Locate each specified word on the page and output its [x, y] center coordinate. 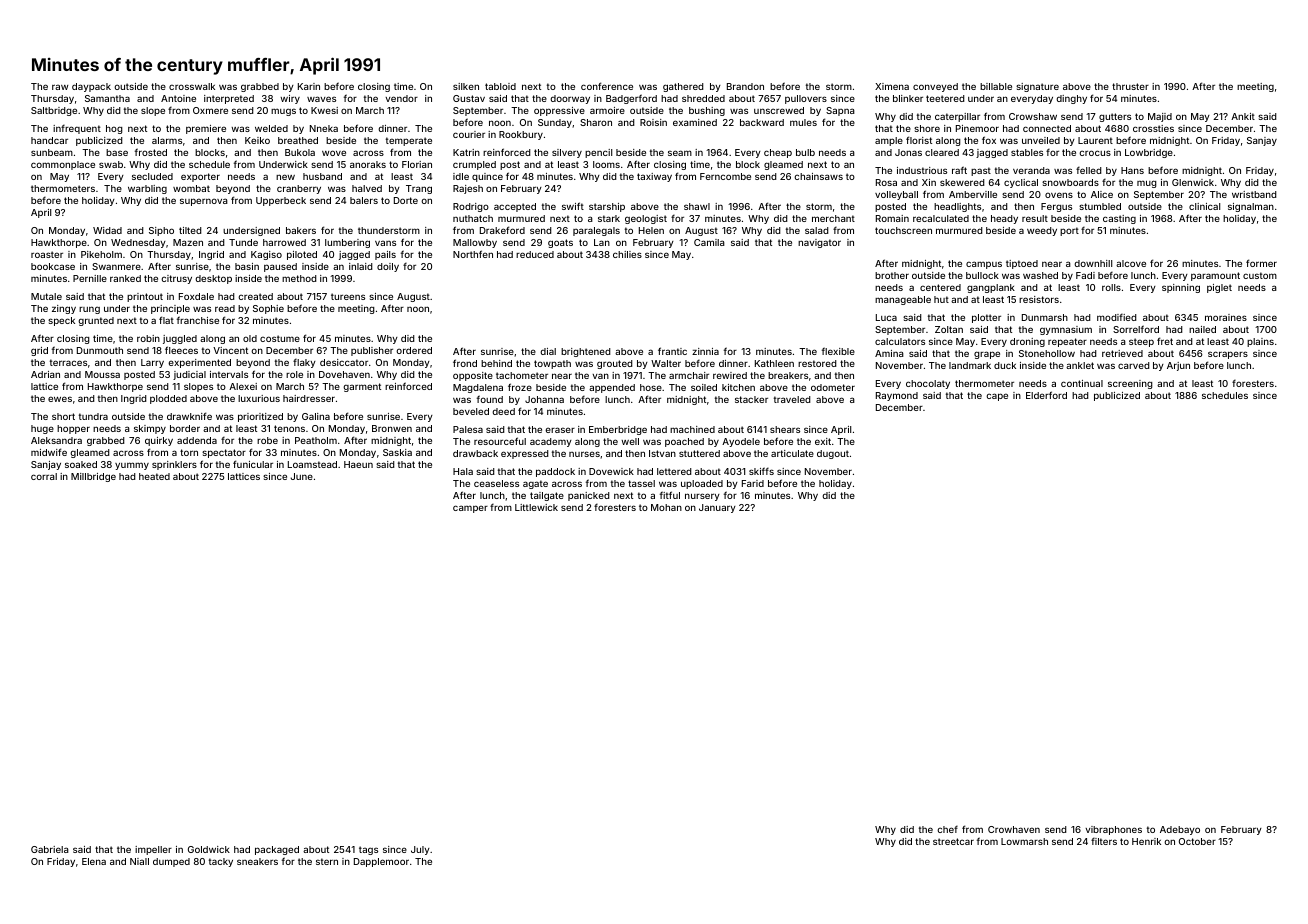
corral [44, 476]
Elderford [1046, 395]
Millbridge [93, 477]
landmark [970, 365]
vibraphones [1113, 830]
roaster [47, 254]
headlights [957, 207]
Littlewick [536, 507]
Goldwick [209, 849]
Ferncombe [725, 176]
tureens [348, 296]
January [717, 508]
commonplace [63, 165]
